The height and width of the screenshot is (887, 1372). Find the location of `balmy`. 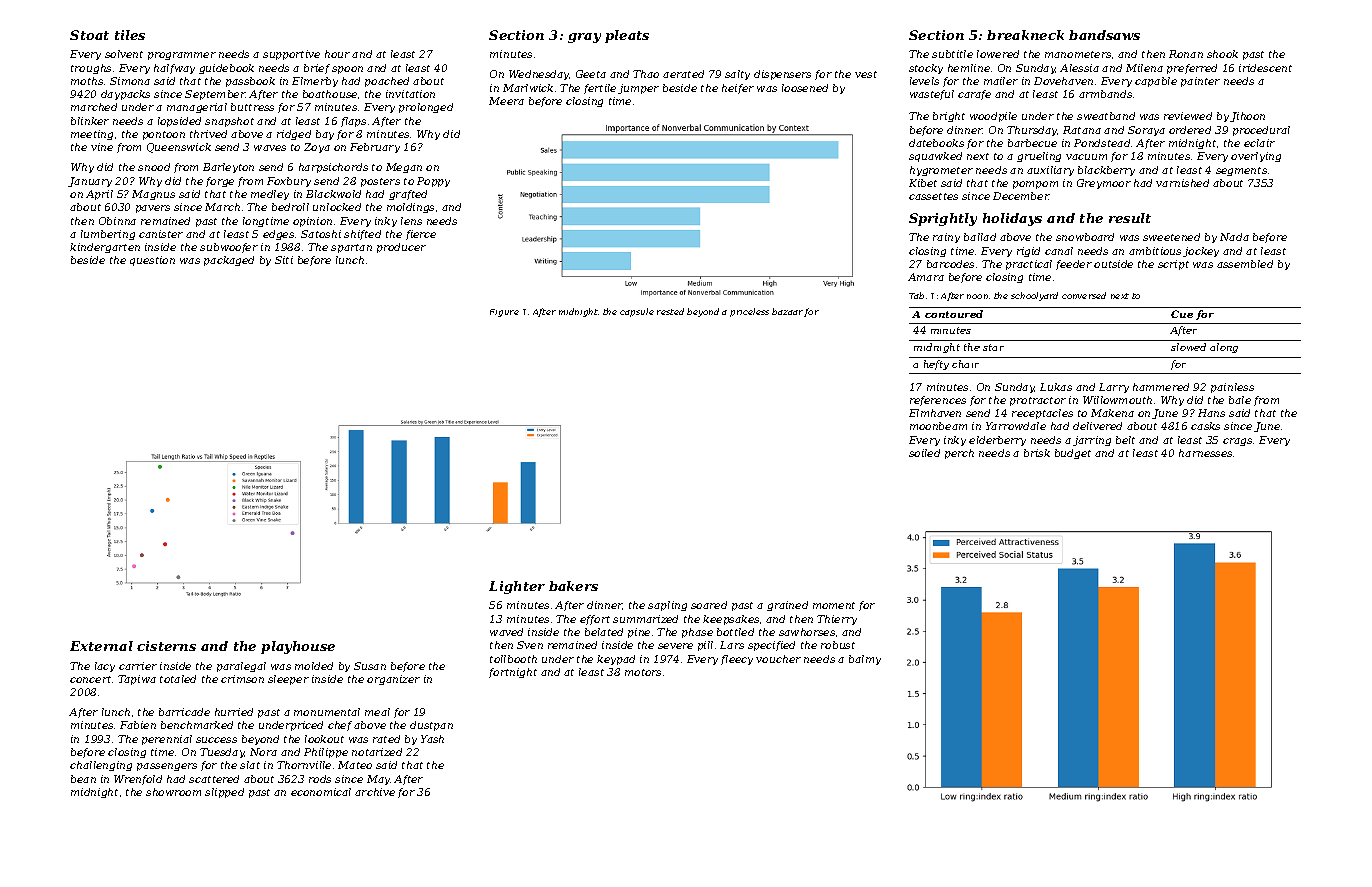

balmy is located at coordinates (865, 660).
